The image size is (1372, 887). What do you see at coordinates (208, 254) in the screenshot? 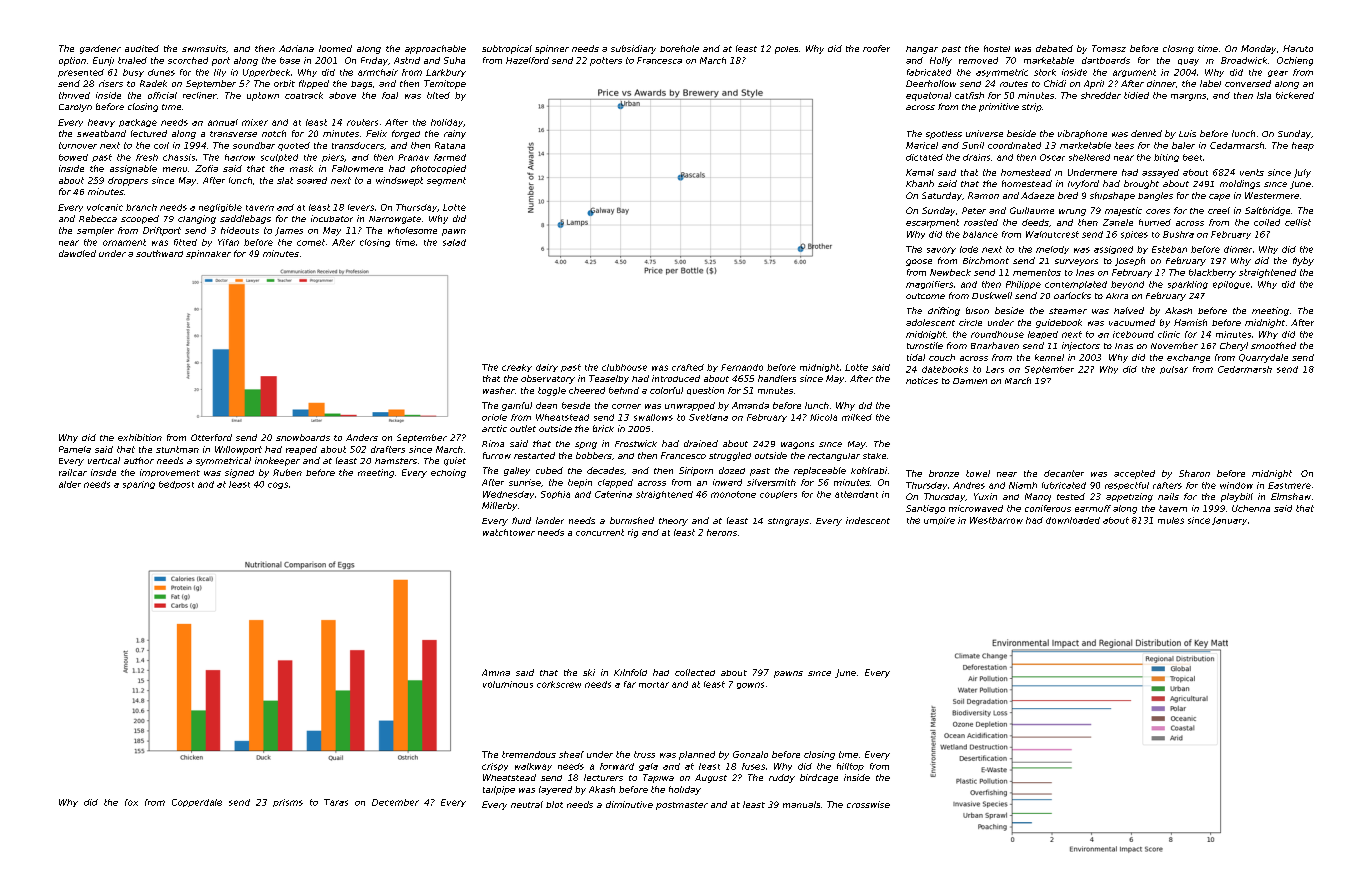
I see `spinnaker` at bounding box center [208, 254].
